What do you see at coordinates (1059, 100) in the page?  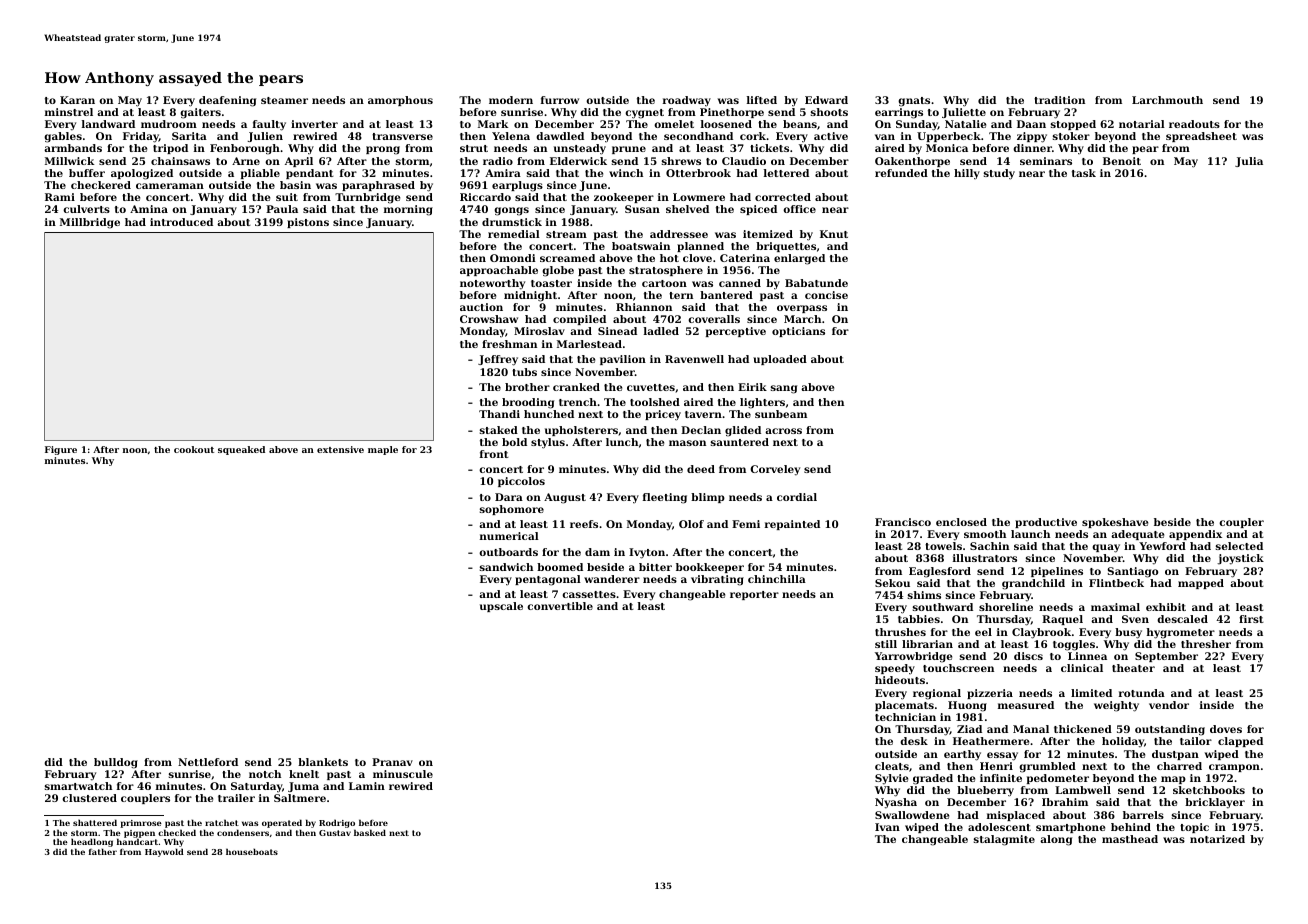 I see `tradition` at bounding box center [1059, 100].
